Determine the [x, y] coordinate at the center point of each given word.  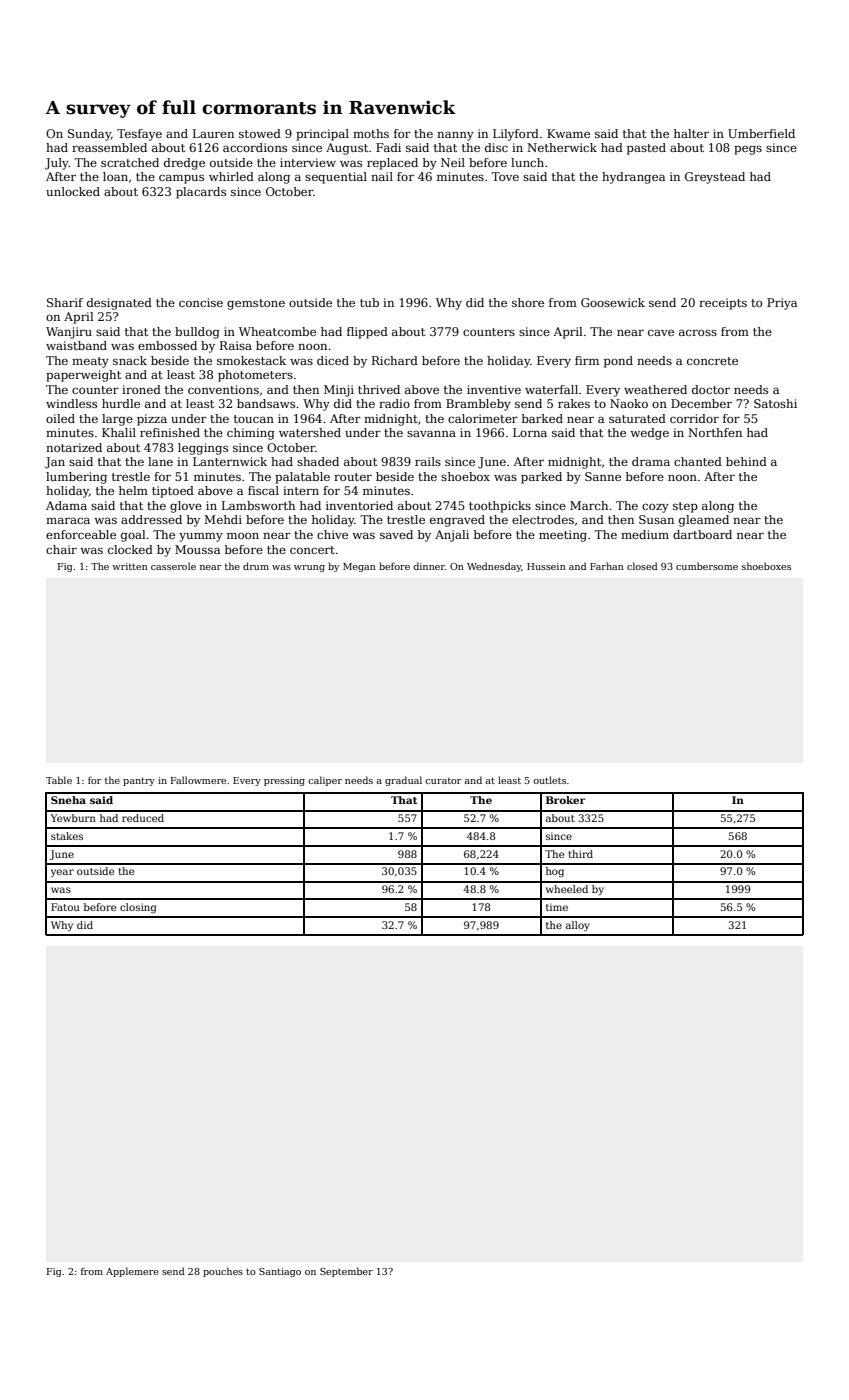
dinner [429, 566]
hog [555, 872]
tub [369, 302]
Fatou [65, 907]
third [580, 854]
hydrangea [633, 178]
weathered [655, 389]
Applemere [132, 1272]
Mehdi [223, 519]
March [589, 505]
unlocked [73, 191]
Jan [55, 463]
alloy [578, 926]
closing [138, 908]
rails [428, 461]
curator [443, 780]
